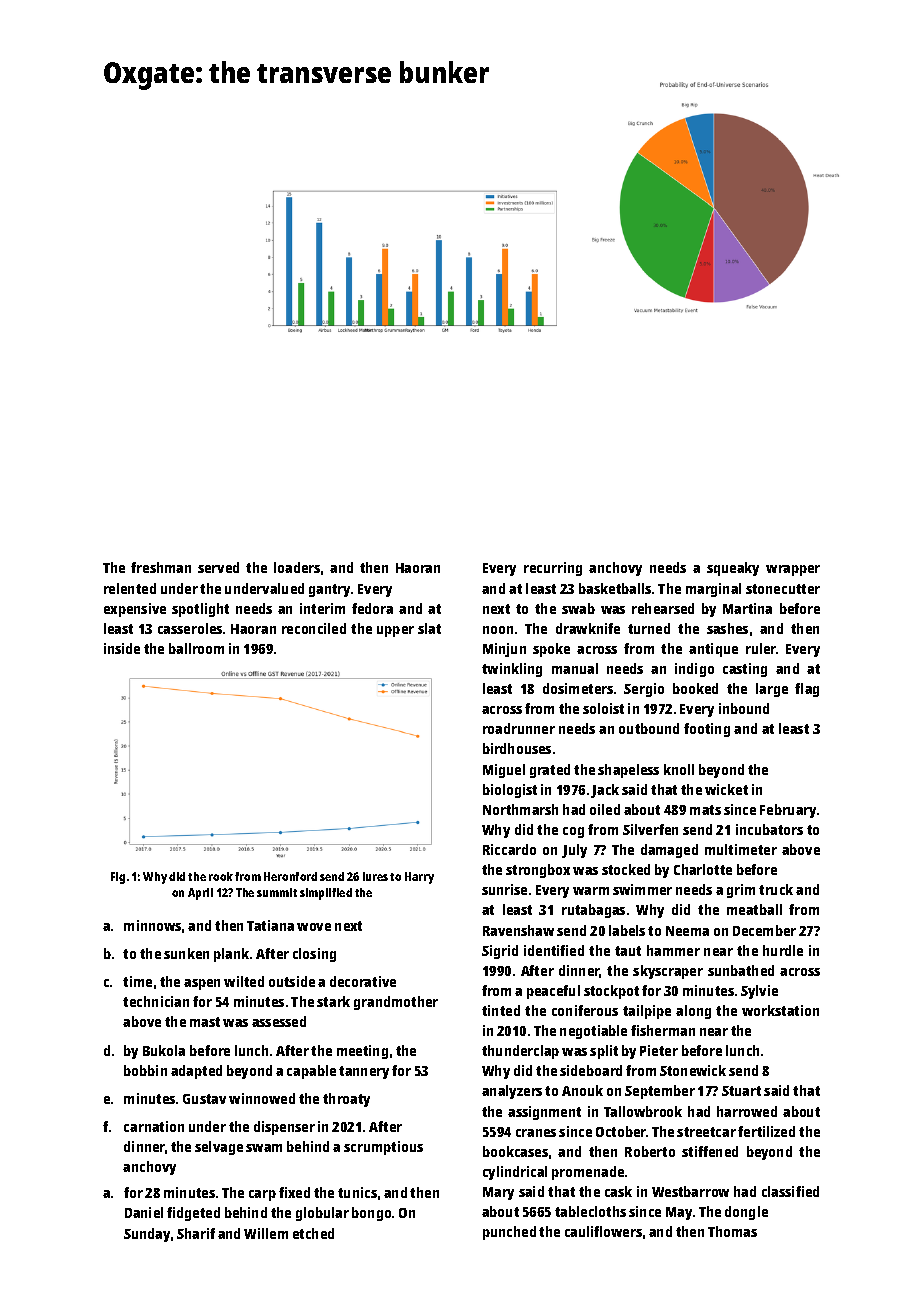 The image size is (924, 1308). I want to click on harrowed, so click(747, 1111).
